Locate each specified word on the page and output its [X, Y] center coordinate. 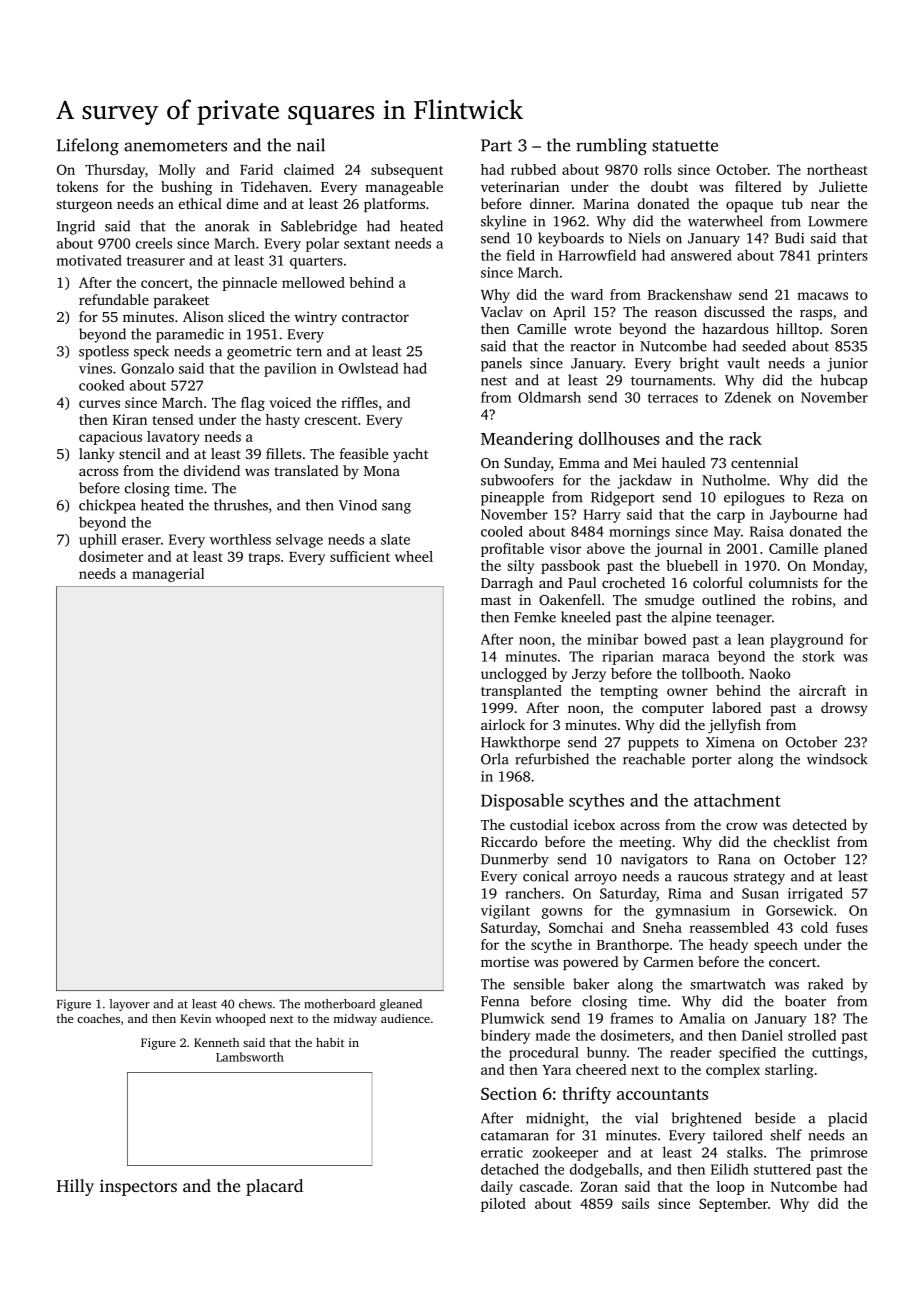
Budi [789, 238]
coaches [98, 1018]
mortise [505, 961]
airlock [503, 724]
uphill [98, 541]
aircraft [822, 690]
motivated [89, 260]
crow [742, 826]
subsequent [407, 171]
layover [130, 1005]
